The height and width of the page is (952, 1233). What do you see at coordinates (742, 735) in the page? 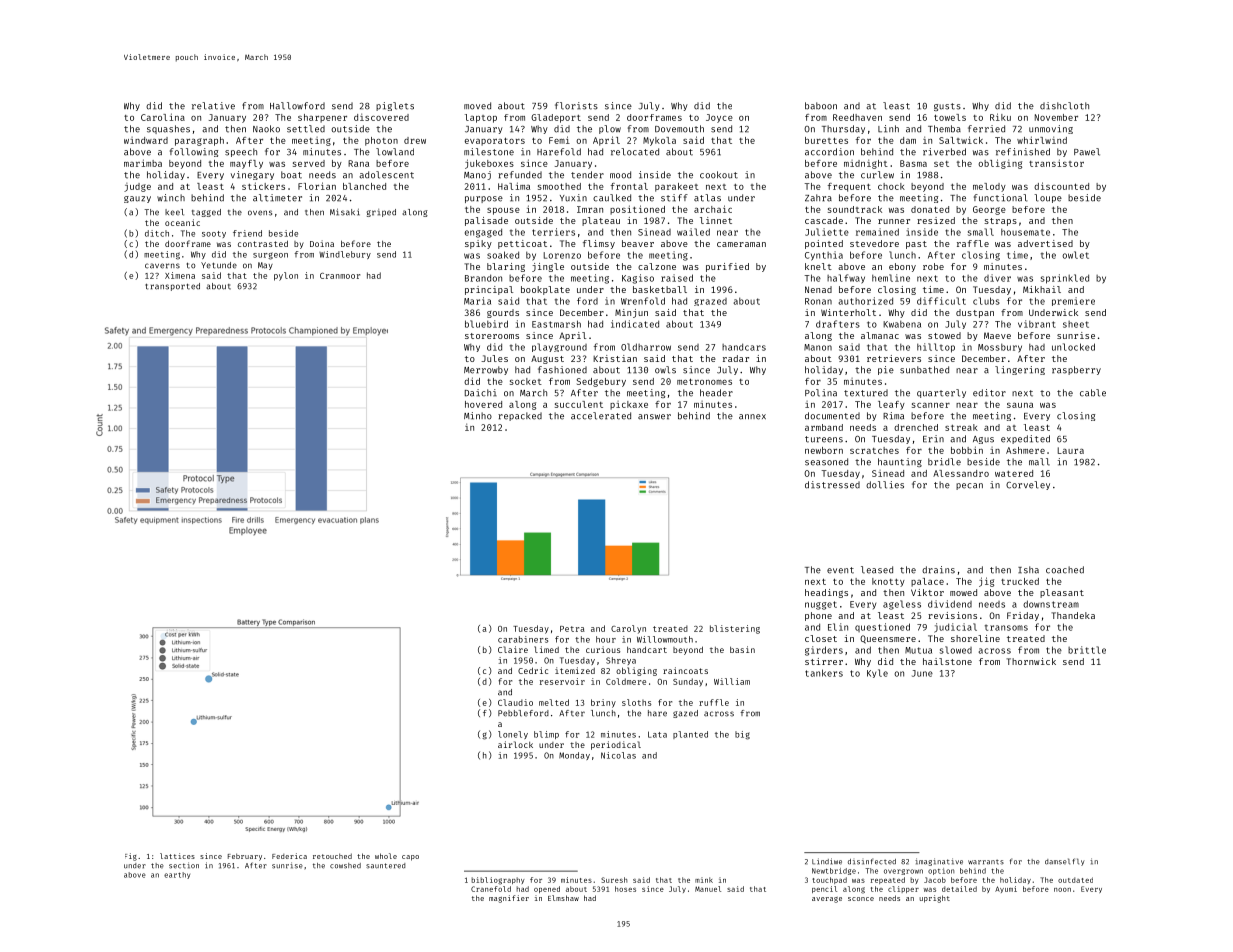
I see `big` at bounding box center [742, 735].
